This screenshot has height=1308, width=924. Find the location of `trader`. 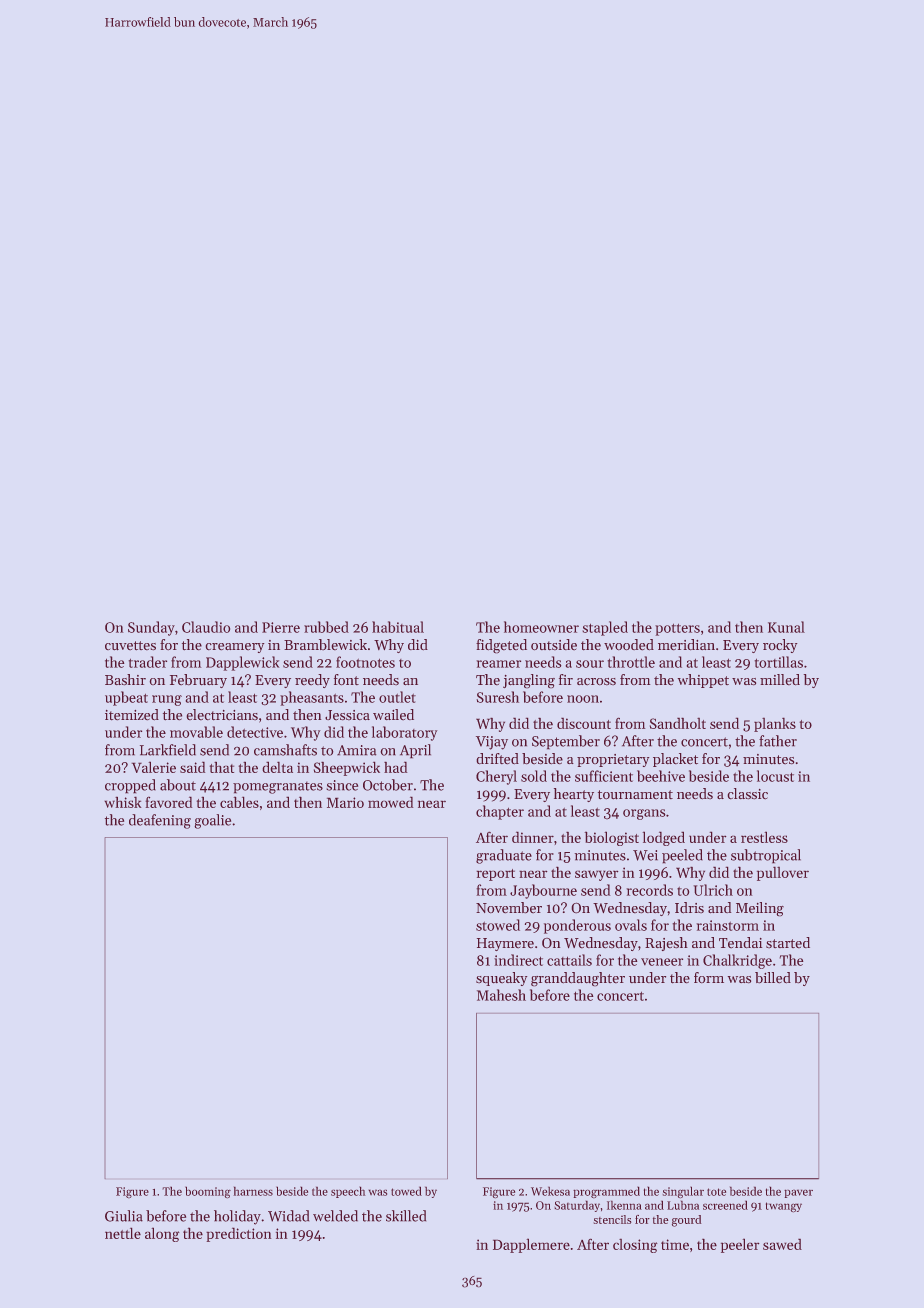

trader is located at coordinates (148, 662).
